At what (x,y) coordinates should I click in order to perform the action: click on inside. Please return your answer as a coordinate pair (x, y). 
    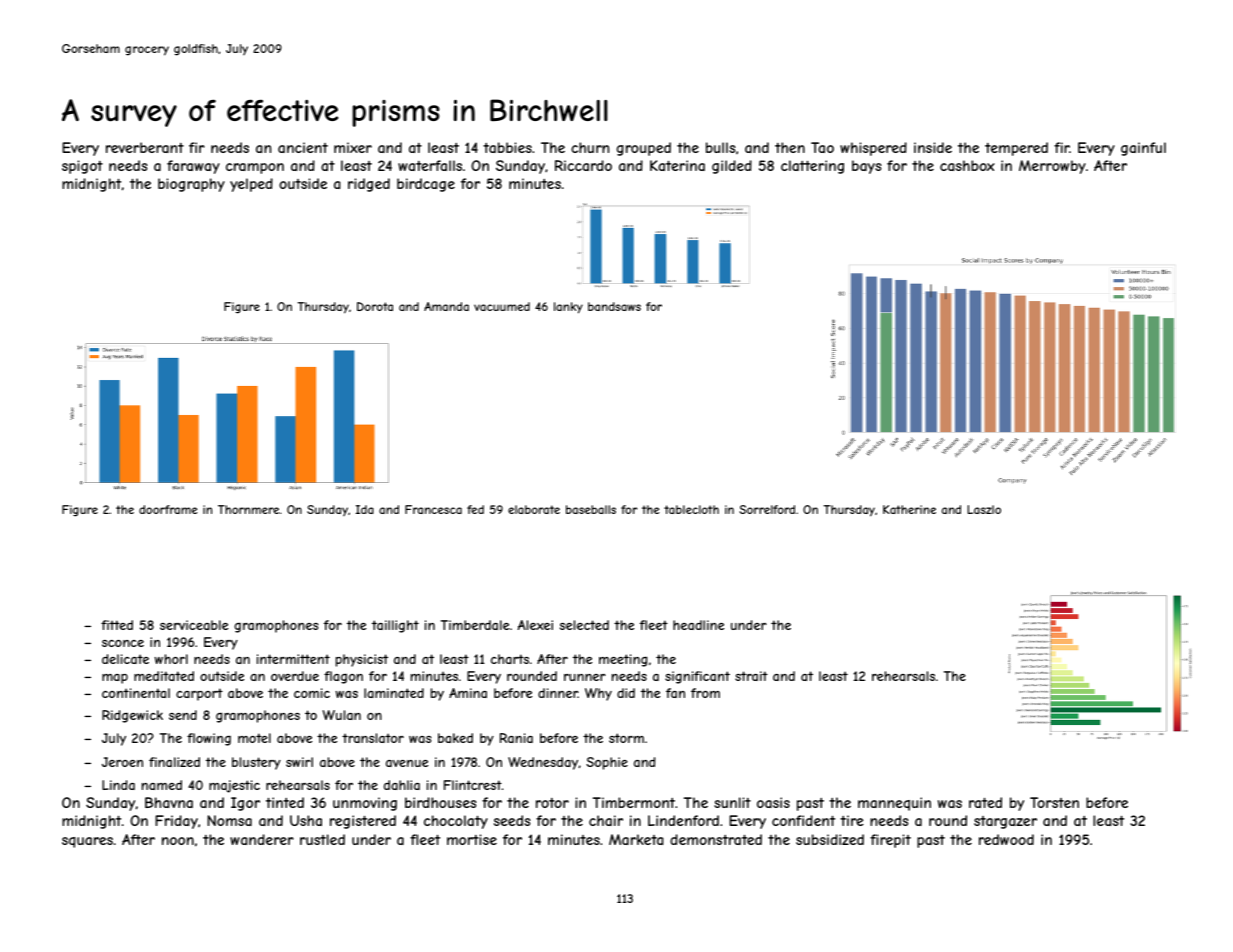
    Looking at the image, I should click on (933, 147).
